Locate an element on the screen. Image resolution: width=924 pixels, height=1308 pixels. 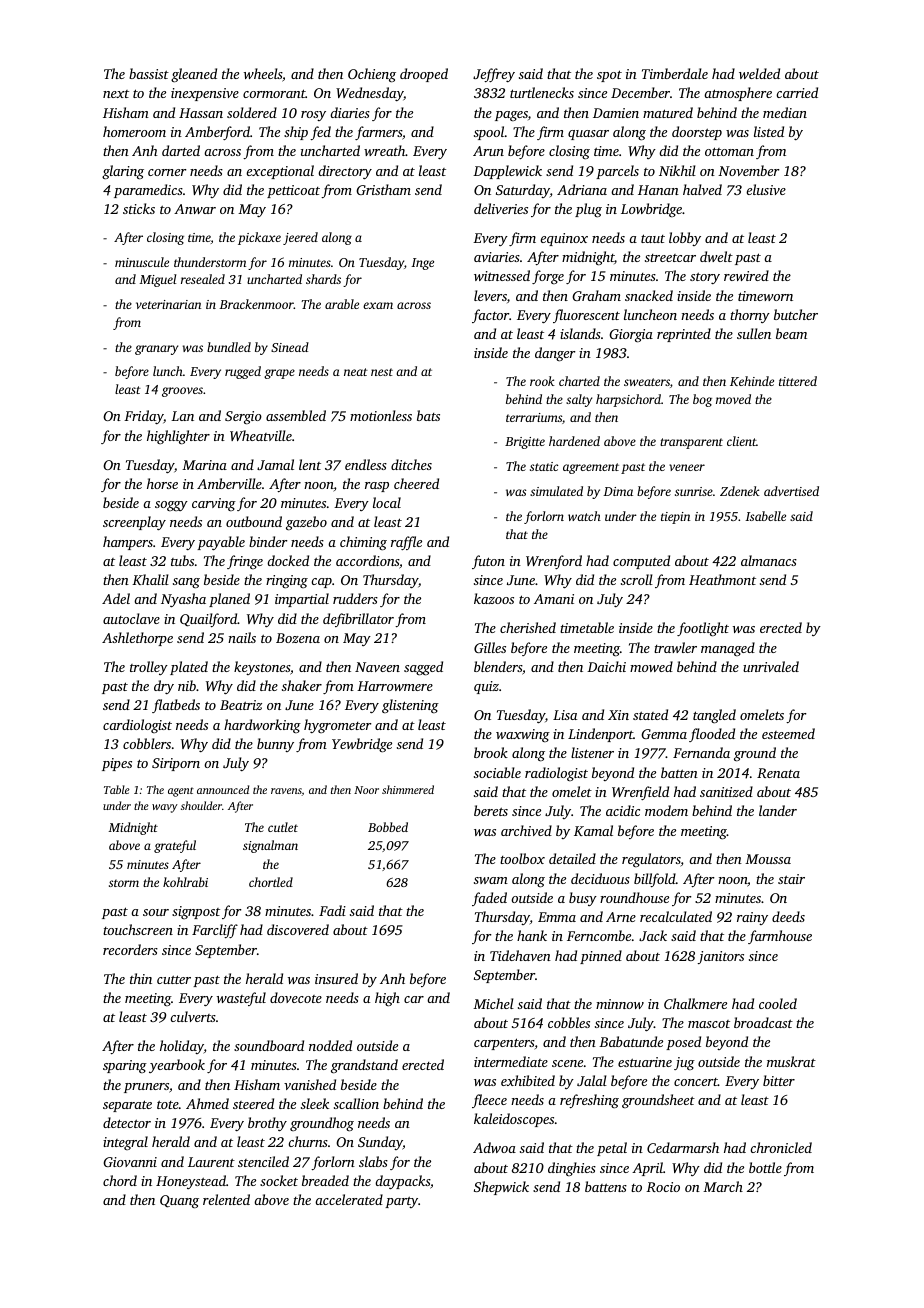
sparing is located at coordinates (125, 1067).
